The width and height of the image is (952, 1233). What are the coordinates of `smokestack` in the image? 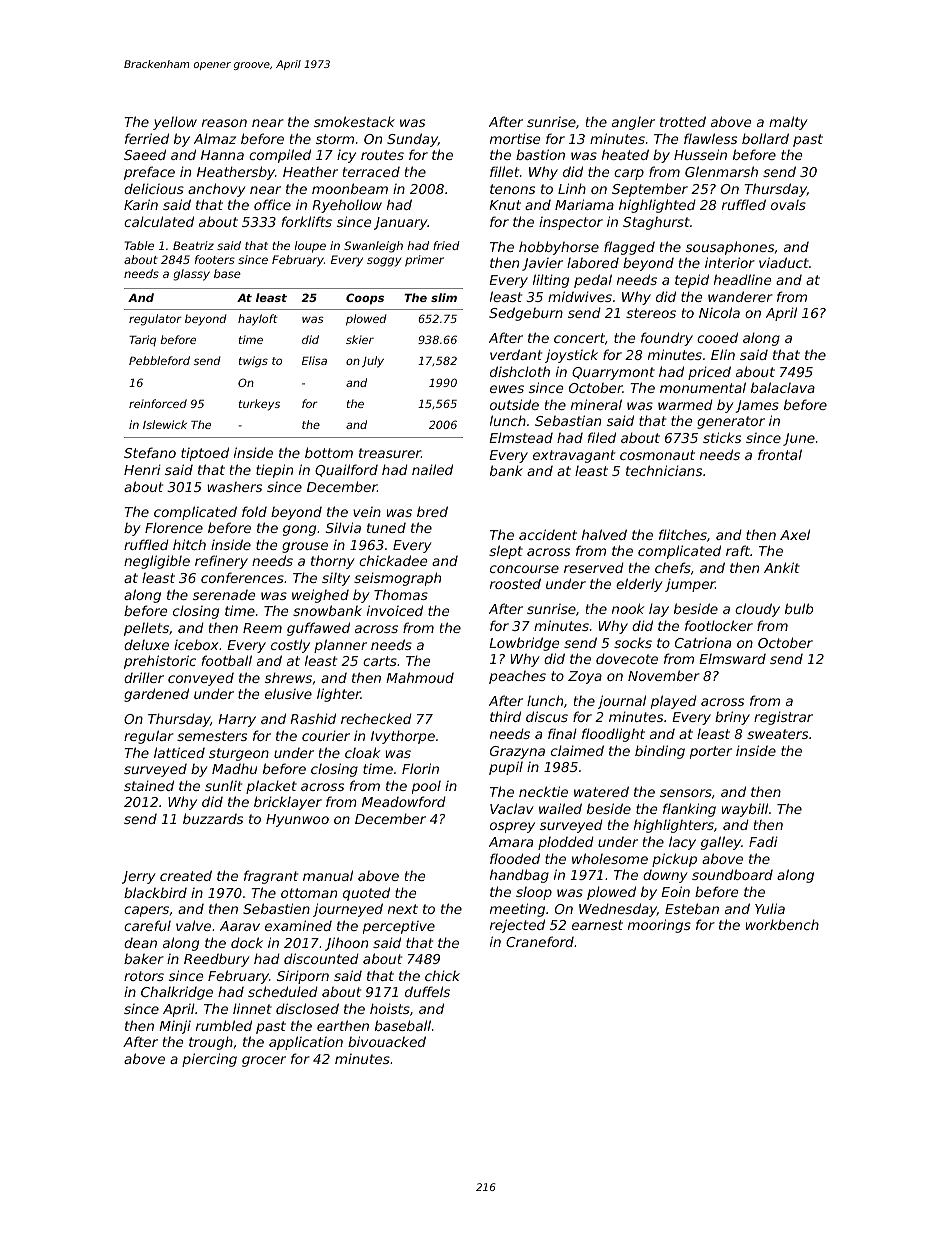 It's located at (354, 121).
